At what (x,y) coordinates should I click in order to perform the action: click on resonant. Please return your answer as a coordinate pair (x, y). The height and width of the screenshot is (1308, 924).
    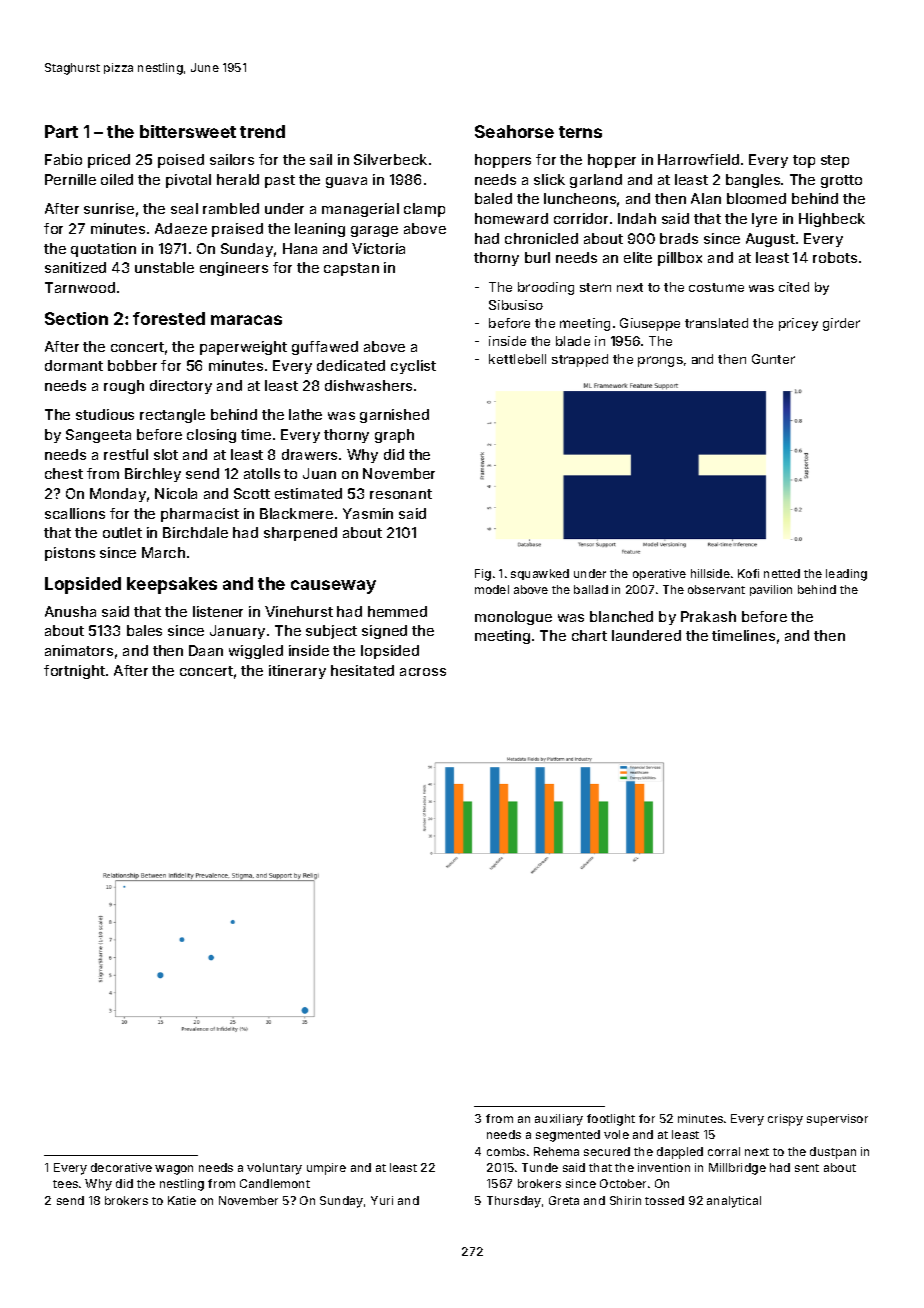
    Looking at the image, I should click on (401, 494).
